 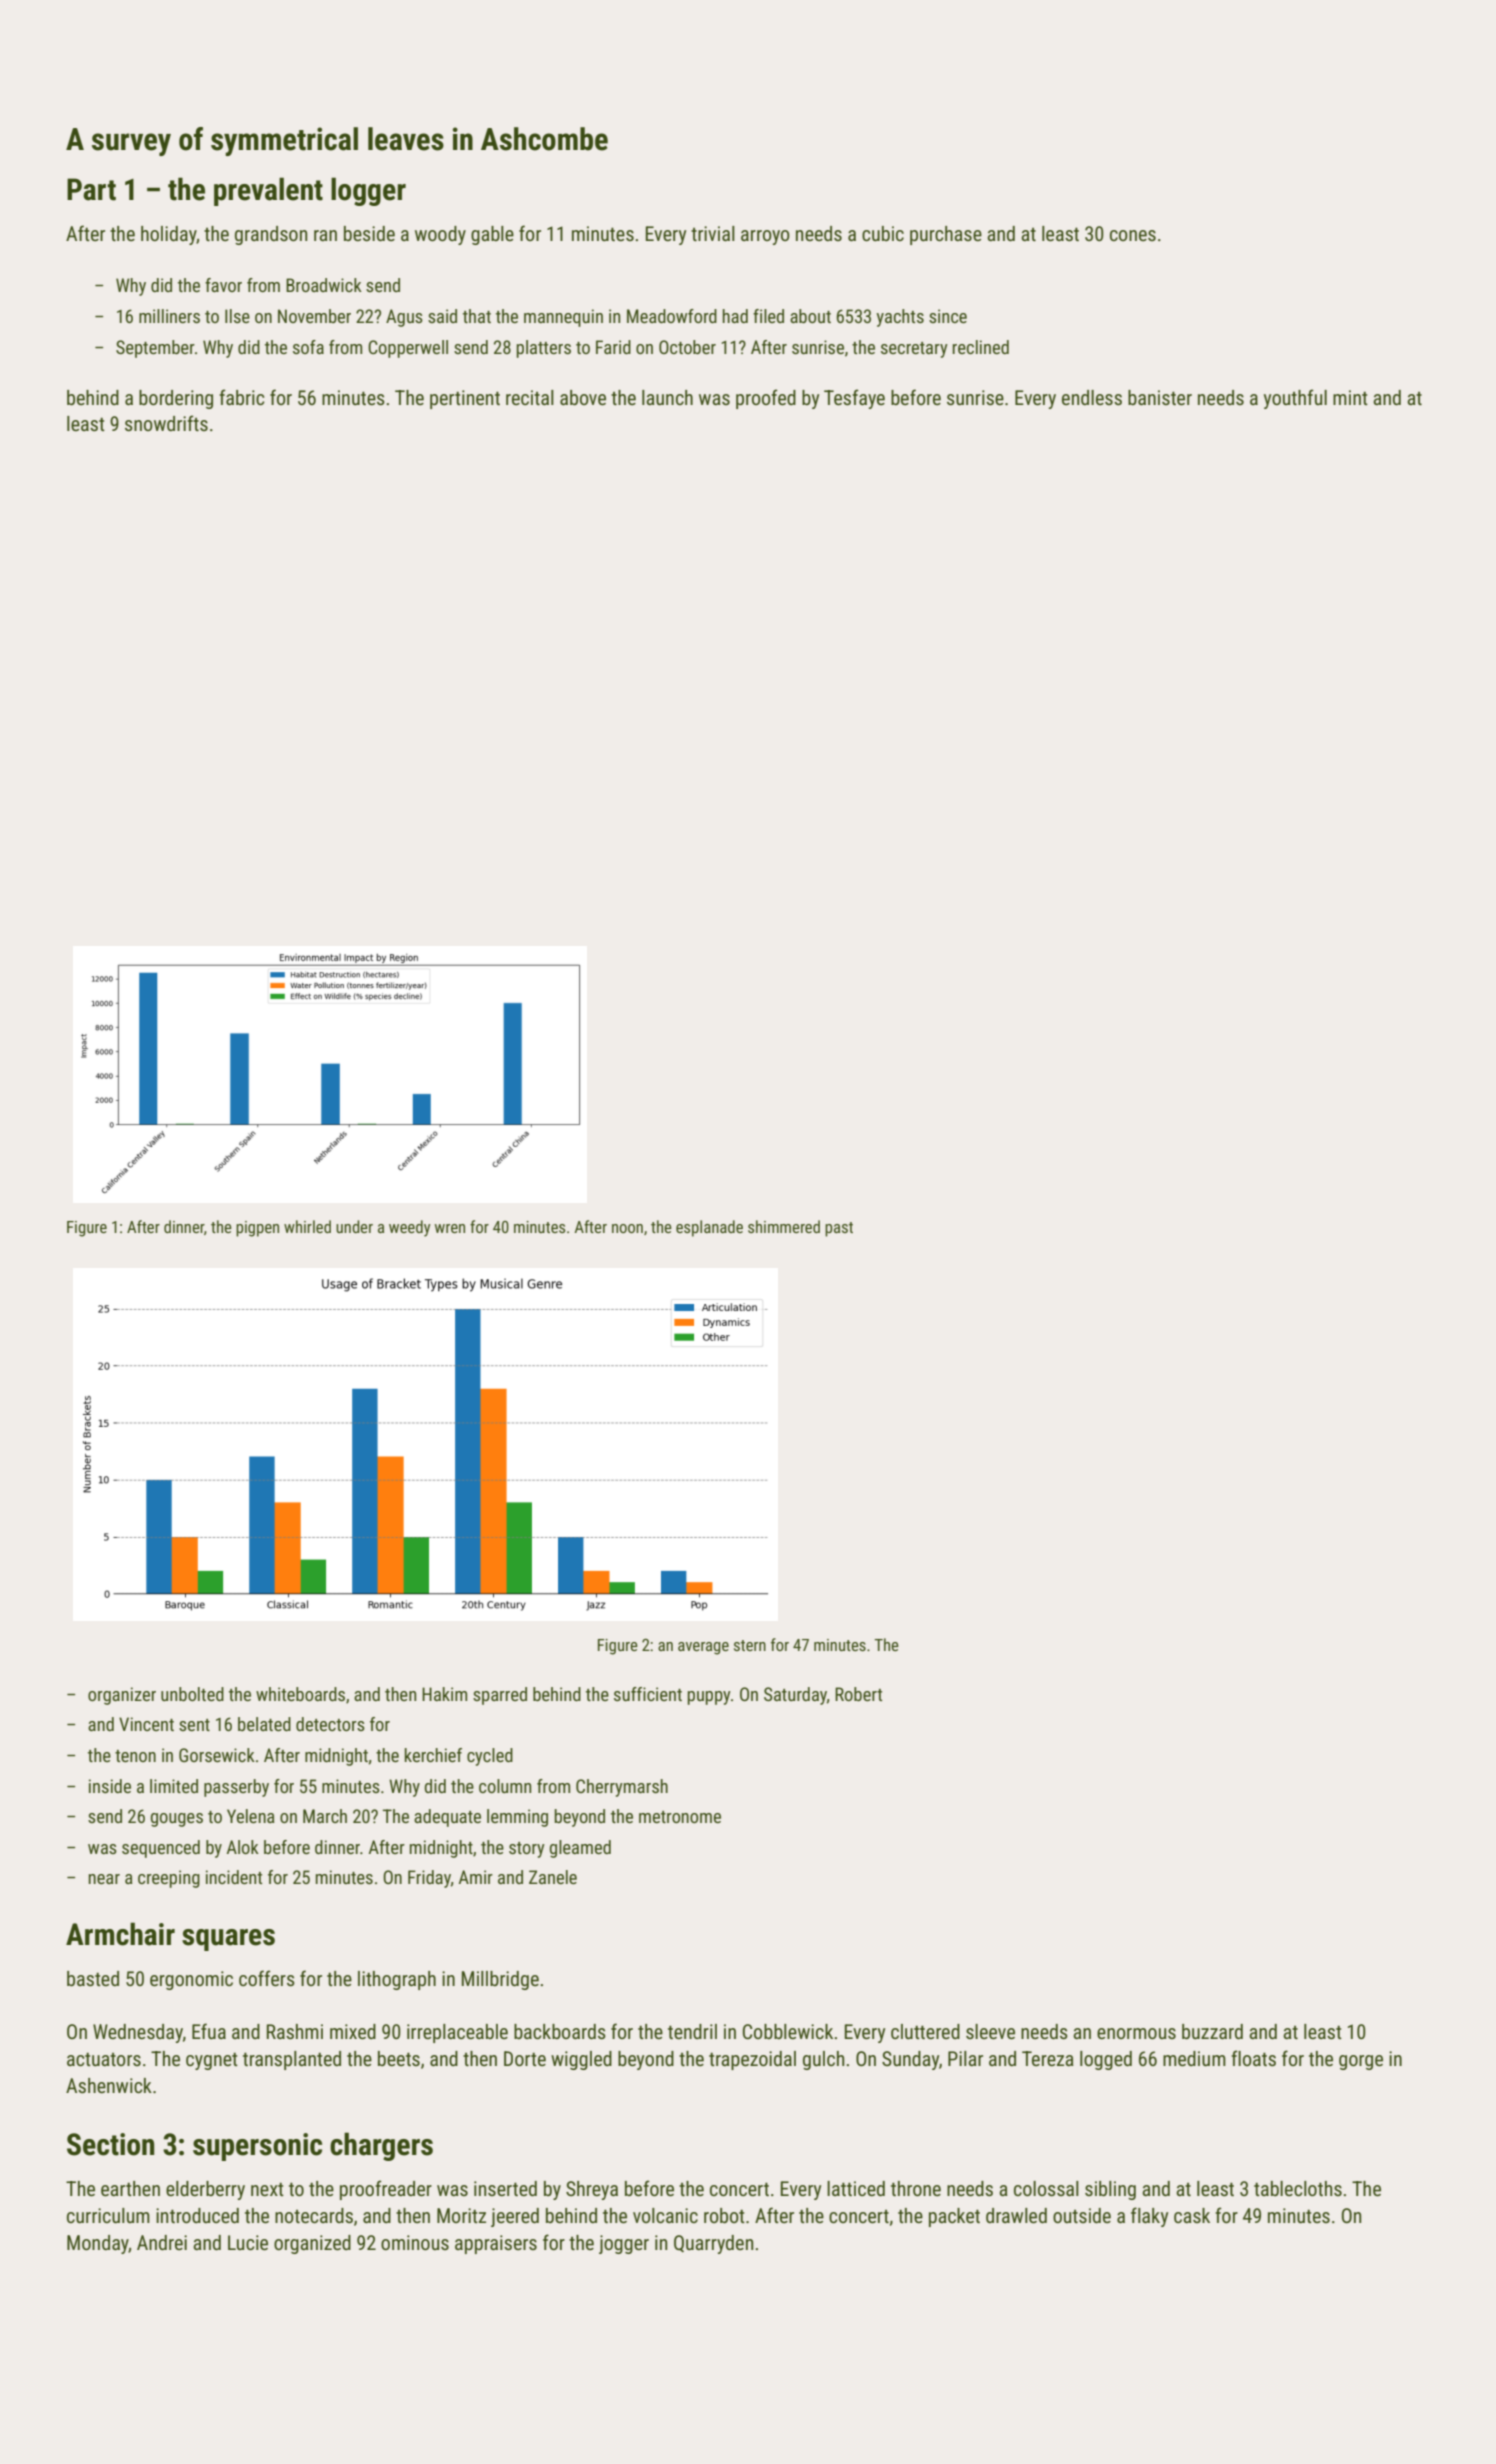 What do you see at coordinates (784, 1226) in the screenshot?
I see `shimmered` at bounding box center [784, 1226].
